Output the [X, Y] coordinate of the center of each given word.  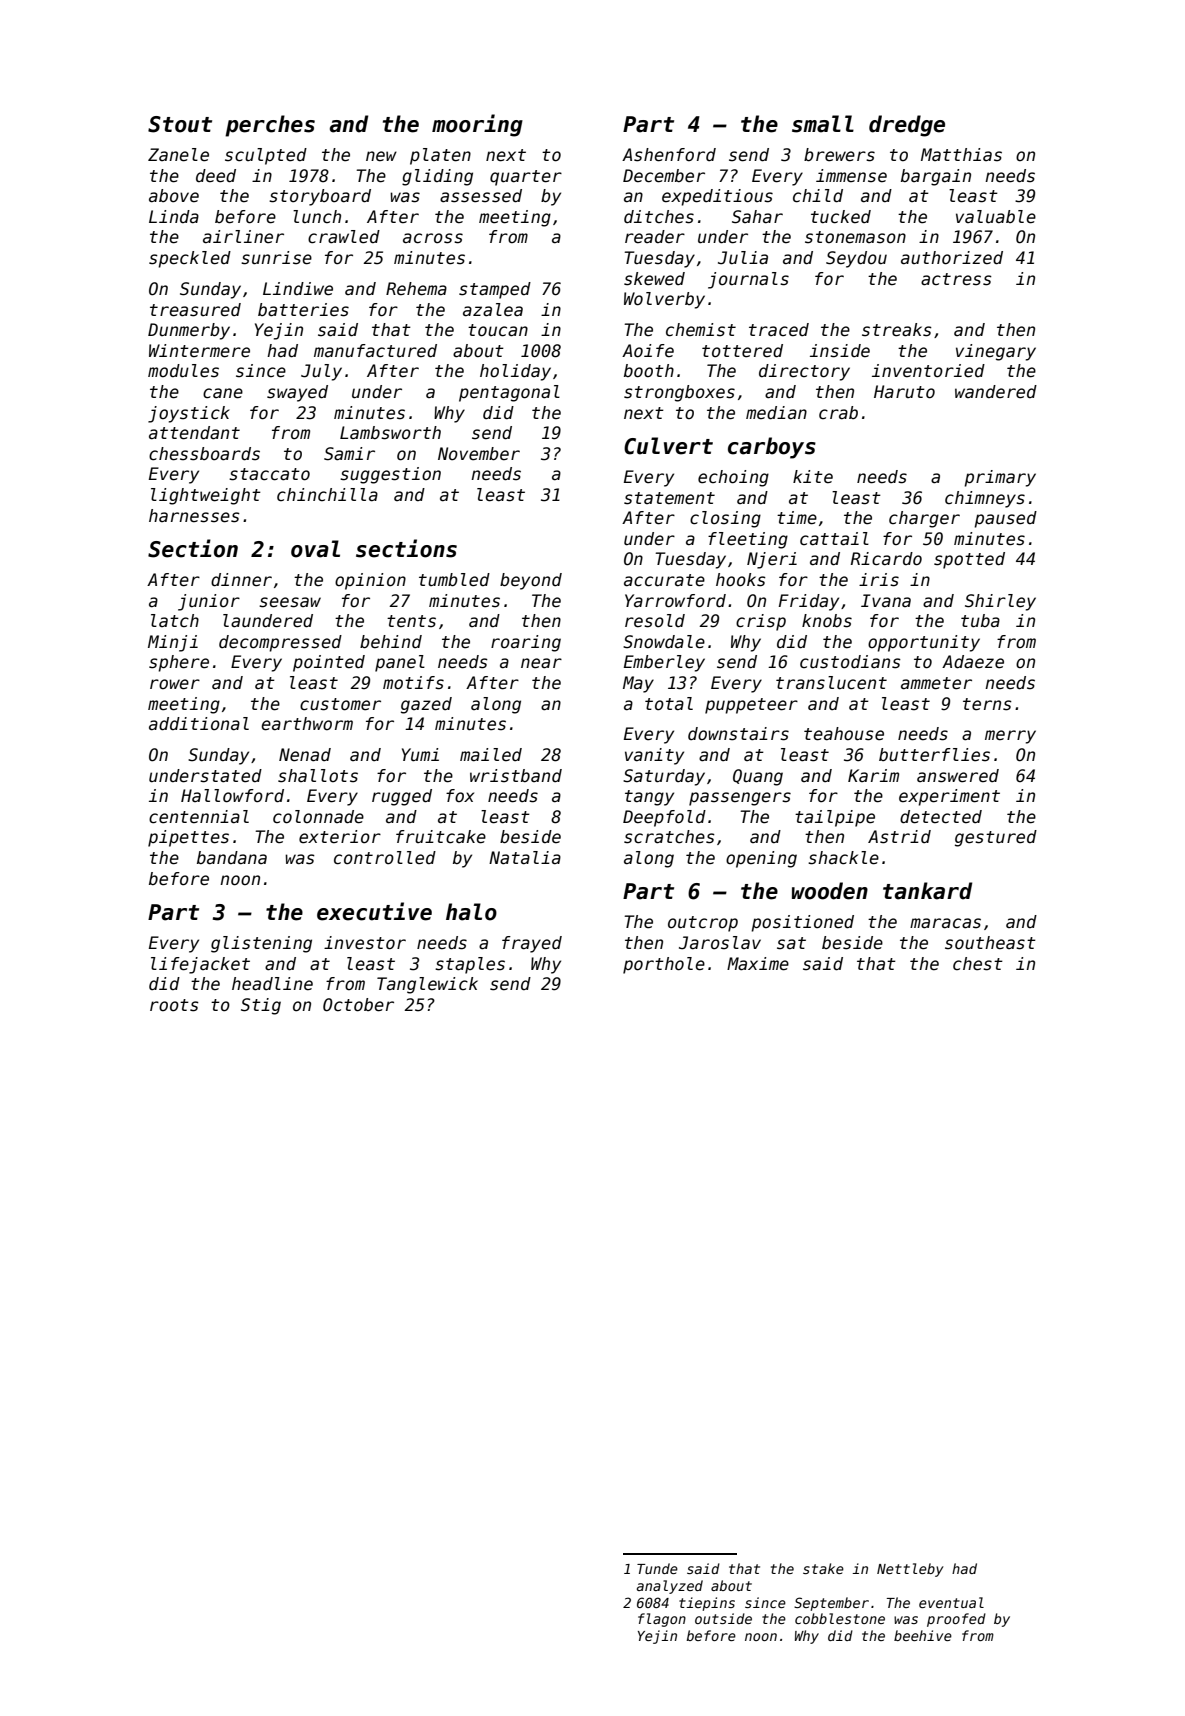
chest [978, 964]
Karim [873, 775]
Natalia [525, 858]
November [479, 454]
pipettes [188, 838]
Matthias [961, 155]
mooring [477, 125]
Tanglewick [427, 985]
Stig [261, 1006]
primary [1000, 478]
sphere [179, 663]
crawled [344, 237]
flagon [662, 1620]
